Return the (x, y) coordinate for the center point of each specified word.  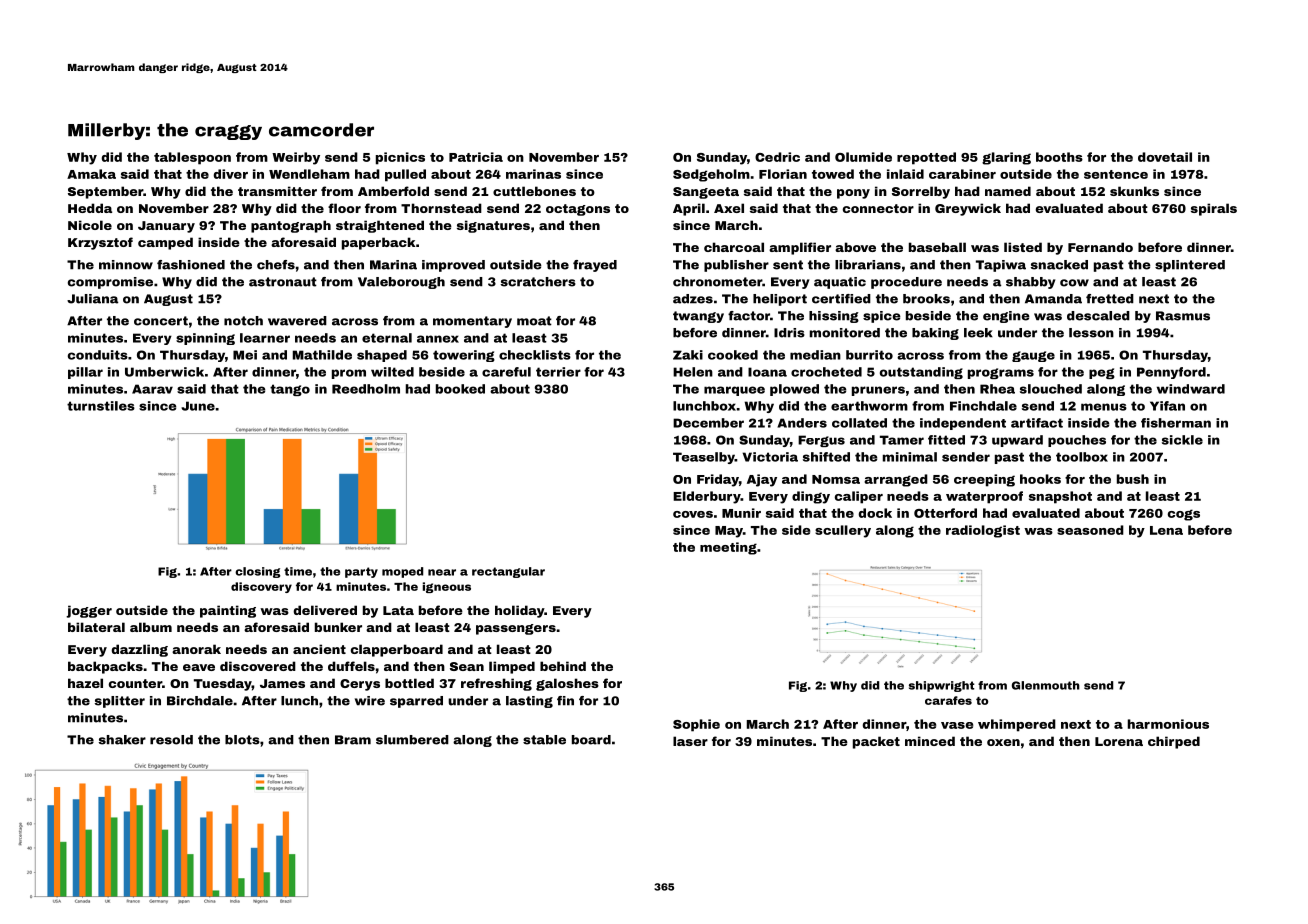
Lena (1166, 530)
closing (257, 572)
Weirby (296, 158)
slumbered (412, 740)
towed (833, 174)
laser (690, 741)
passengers (516, 629)
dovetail (1165, 157)
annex (438, 339)
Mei (245, 355)
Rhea (997, 389)
